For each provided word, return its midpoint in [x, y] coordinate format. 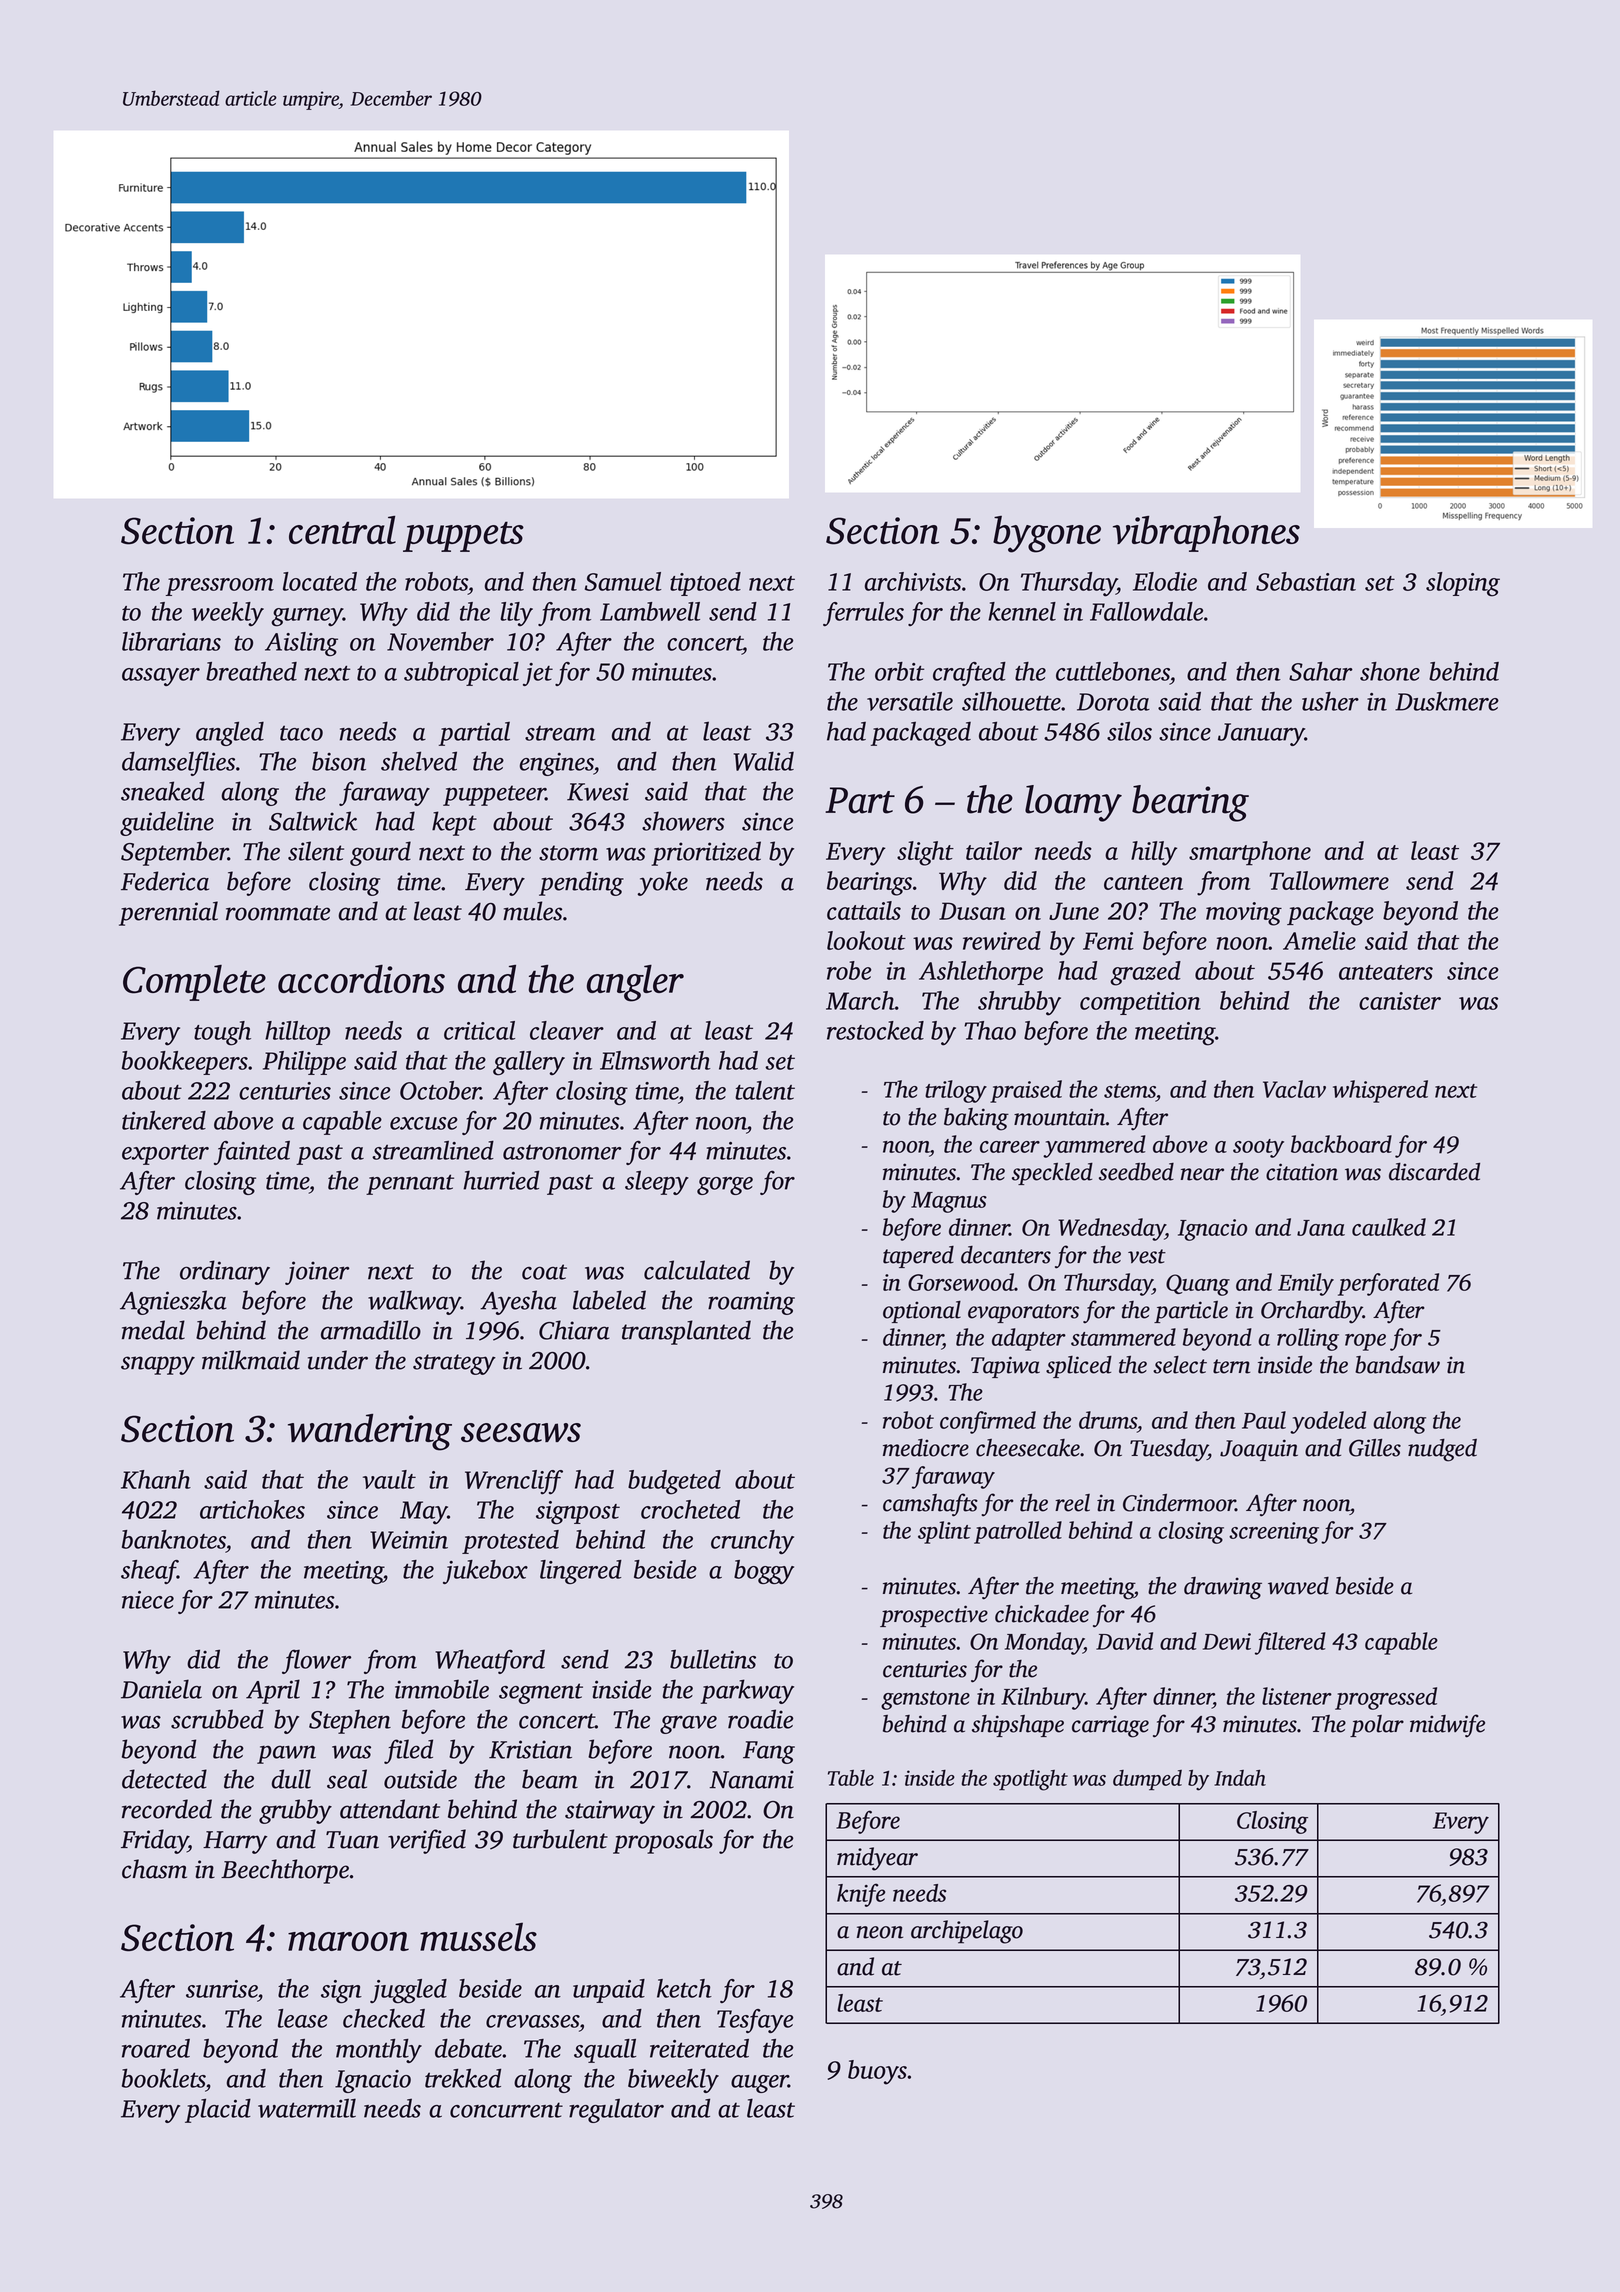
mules [532, 911]
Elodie [1165, 581]
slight [925, 853]
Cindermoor [1179, 1503]
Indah [1240, 1778]
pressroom [220, 587]
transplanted [686, 1332]
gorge [725, 1186]
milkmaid [251, 1360]
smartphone [1250, 853]
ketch [684, 1988]
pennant [410, 1184]
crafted [969, 674]
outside [420, 1779]
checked [384, 2018]
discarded [1434, 1172]
